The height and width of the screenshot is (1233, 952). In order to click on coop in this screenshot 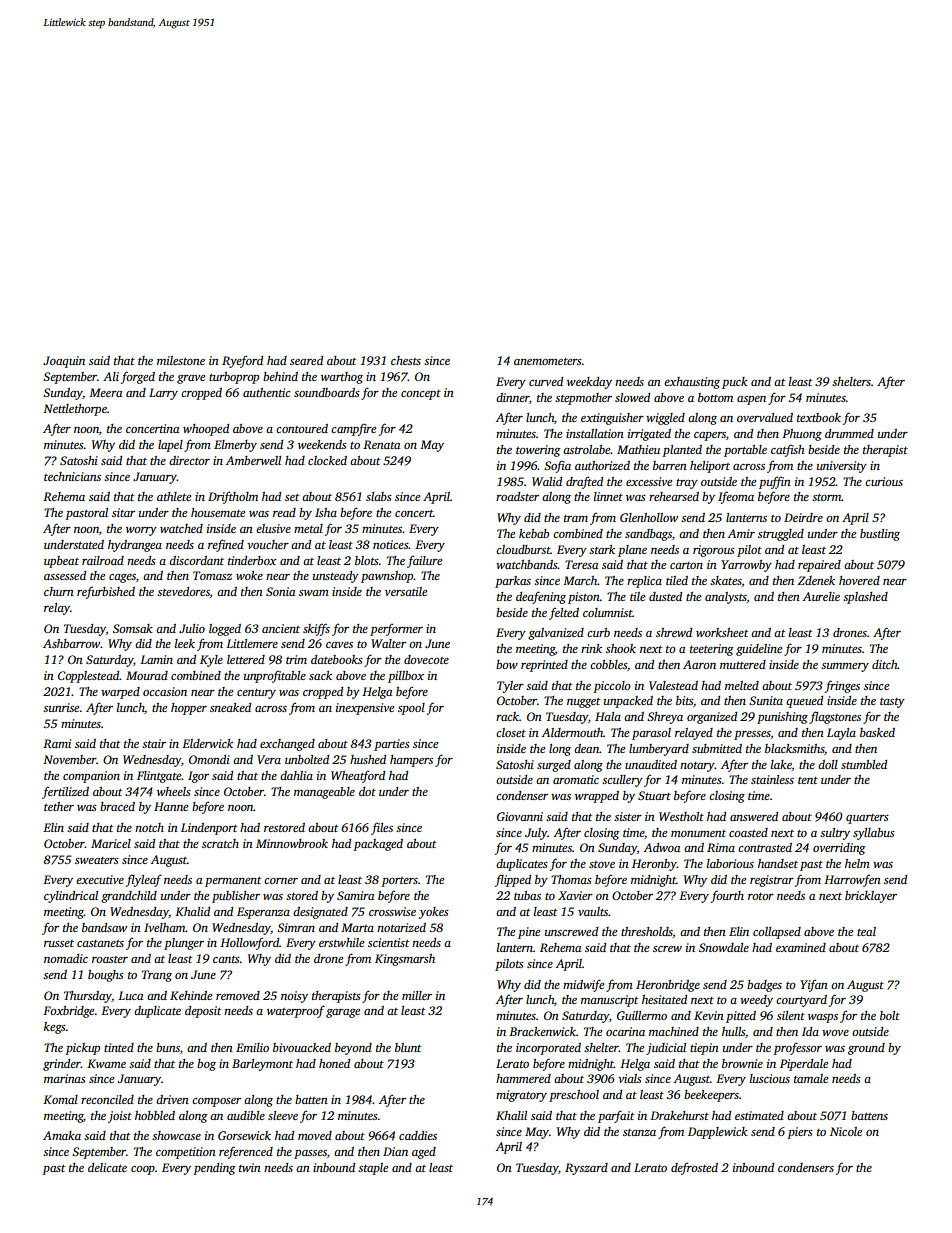, I will do `click(143, 1170)`.
